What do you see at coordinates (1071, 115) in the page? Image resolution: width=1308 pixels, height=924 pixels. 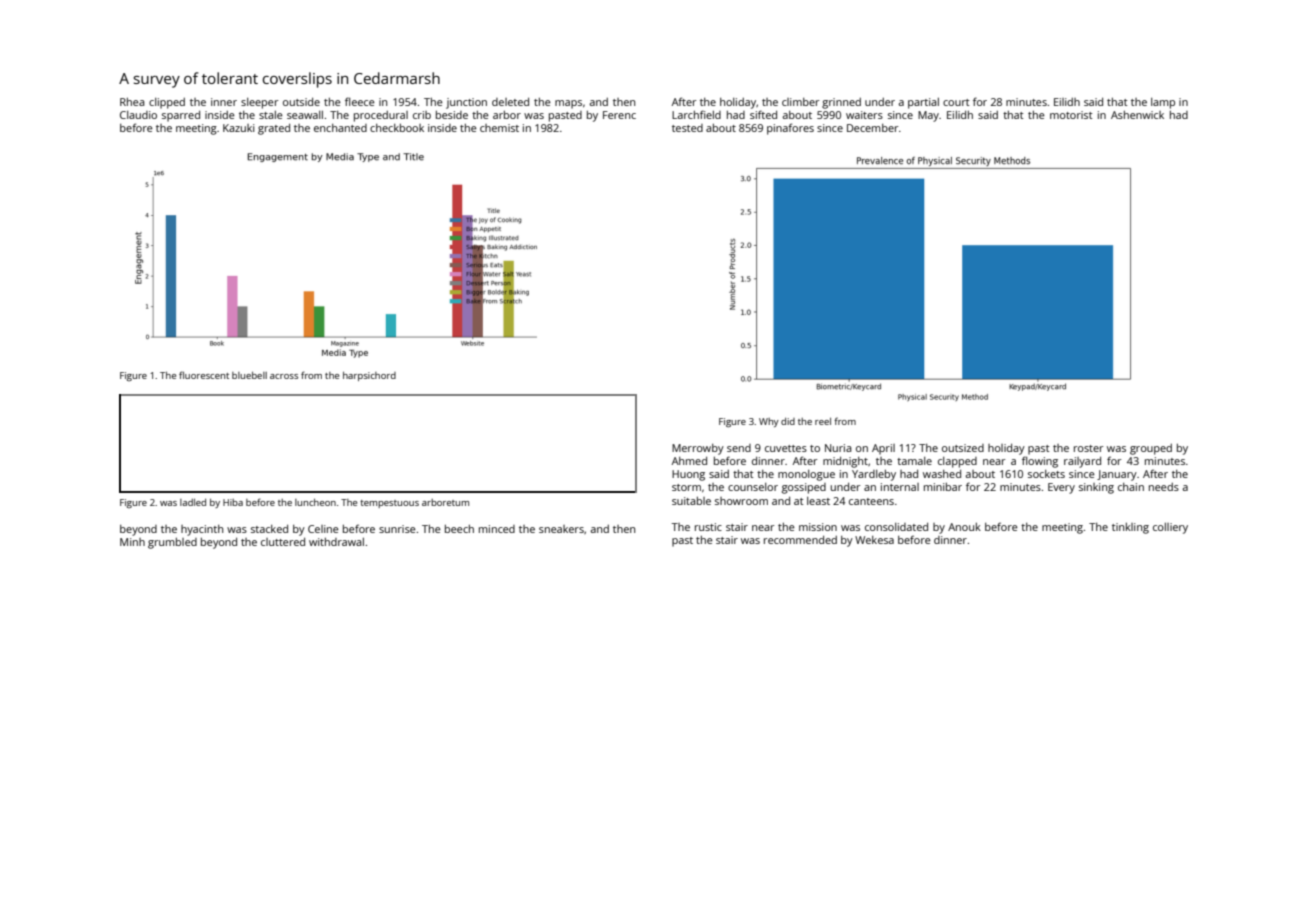 I see `motorist` at bounding box center [1071, 115].
